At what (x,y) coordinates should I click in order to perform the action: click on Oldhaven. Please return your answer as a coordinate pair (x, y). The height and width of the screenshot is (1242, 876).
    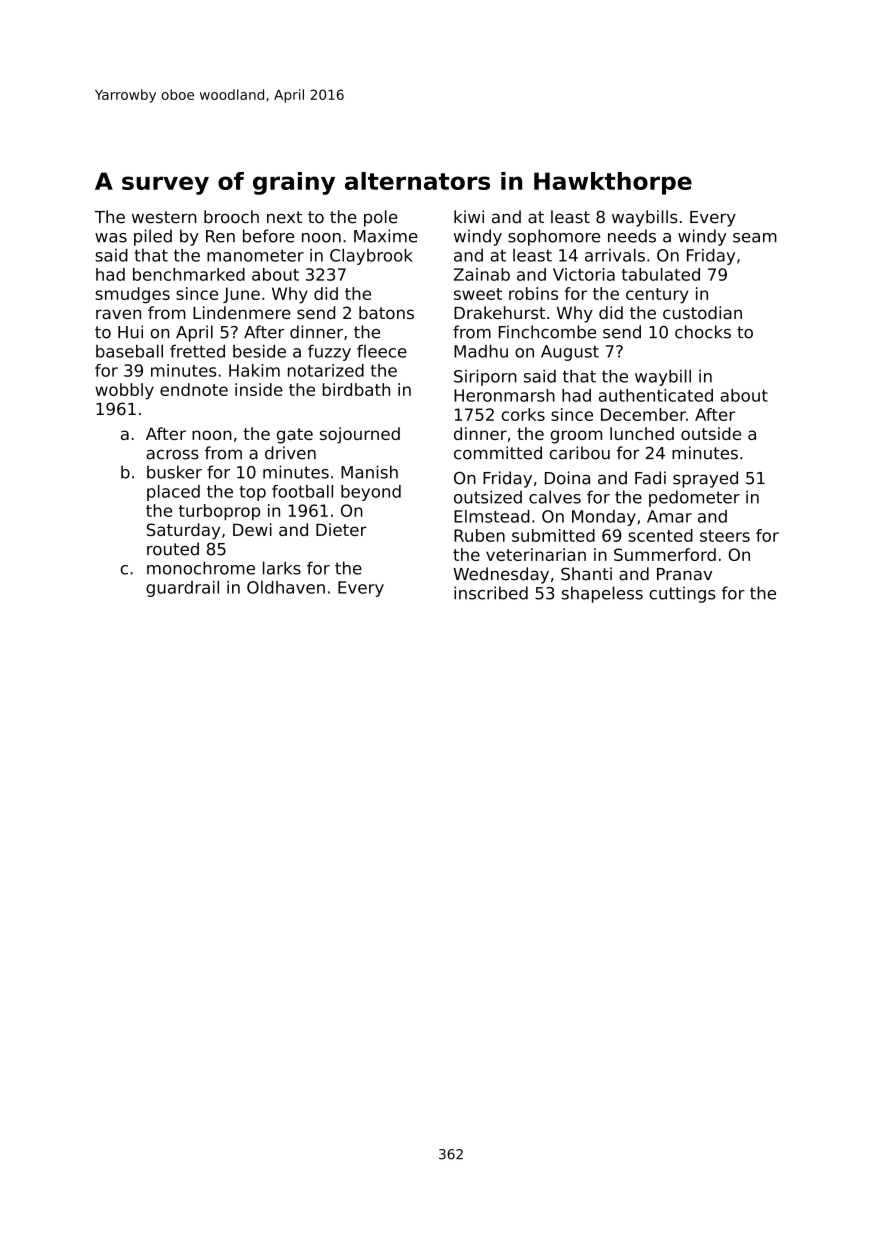
    Looking at the image, I should click on (286, 587).
